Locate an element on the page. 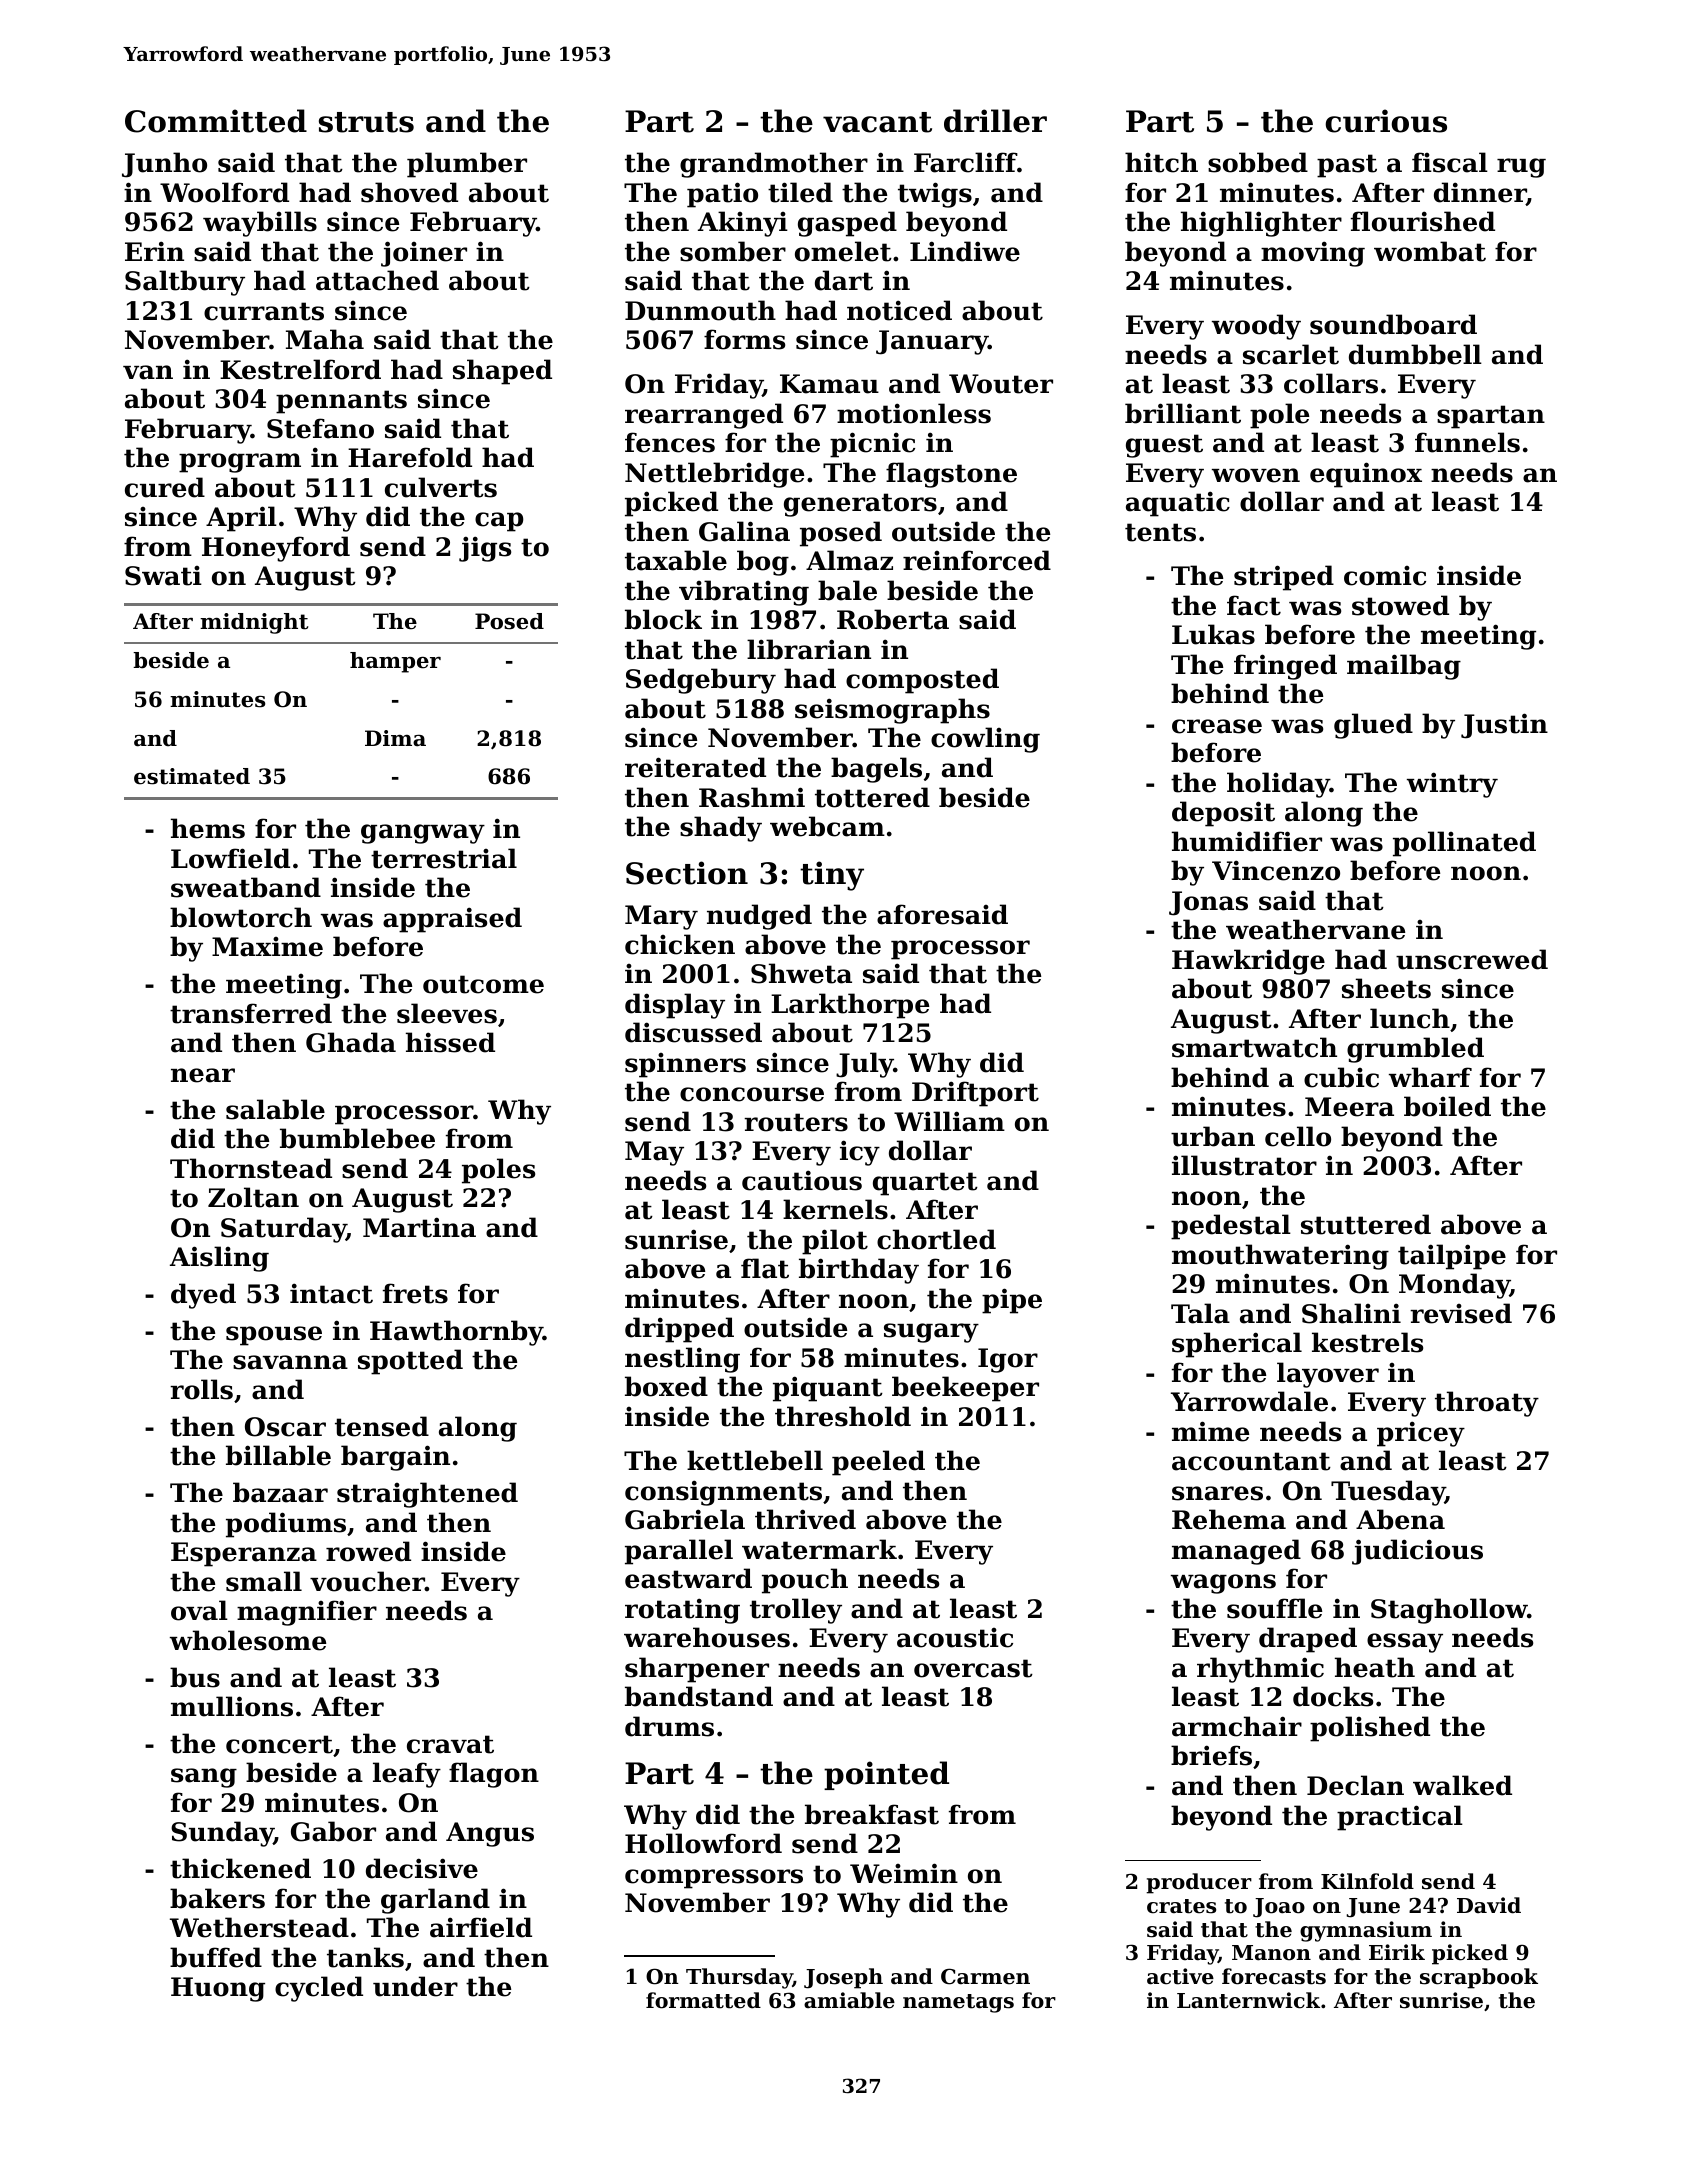  past is located at coordinates (1347, 166).
